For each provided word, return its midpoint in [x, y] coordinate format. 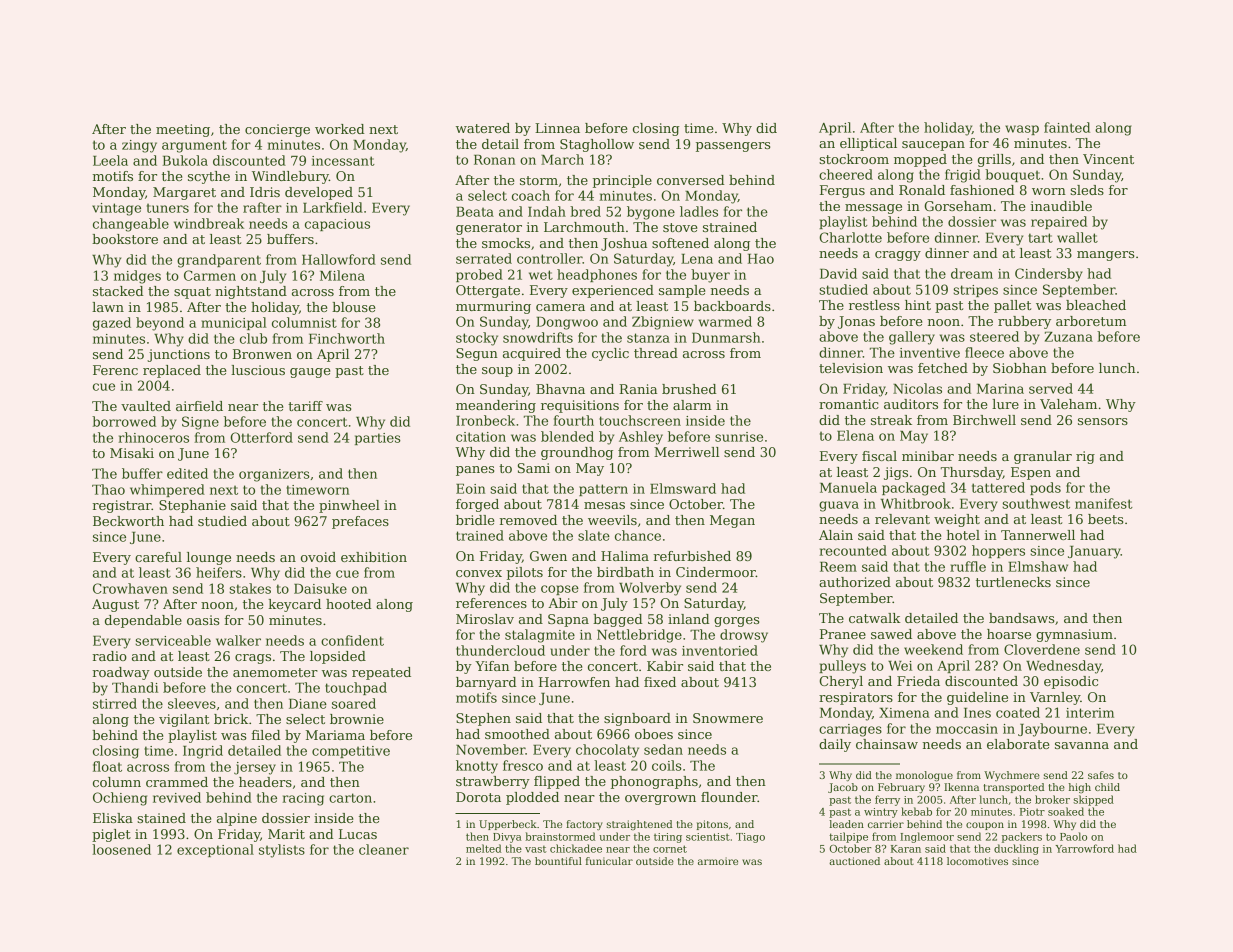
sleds [1087, 190]
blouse [353, 307]
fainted [1067, 127]
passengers [733, 147]
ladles [699, 211]
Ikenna [961, 787]
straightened [639, 825]
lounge [209, 558]
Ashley [641, 438]
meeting [183, 130]
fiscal [879, 456]
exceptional [215, 850]
